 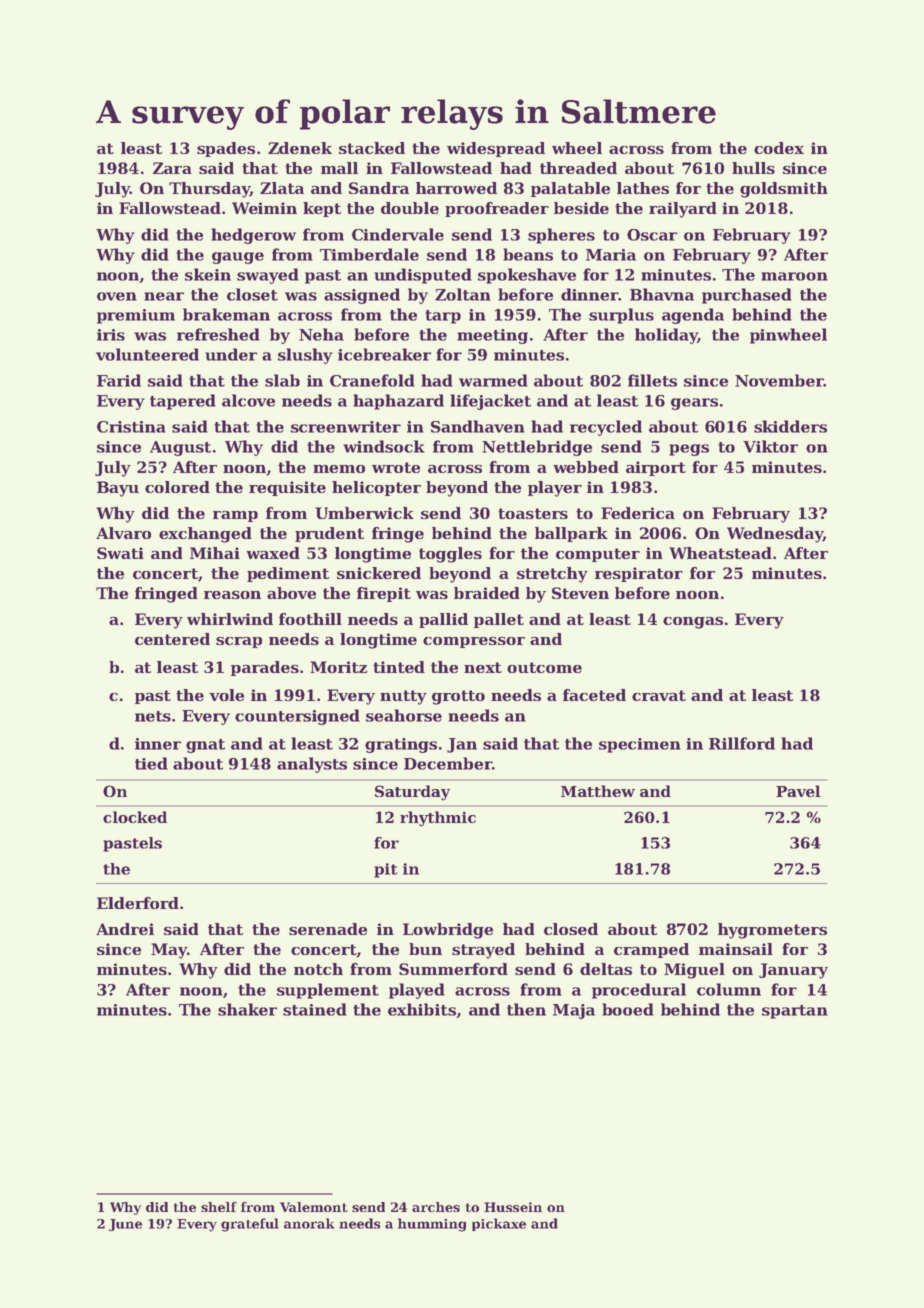 What do you see at coordinates (309, 1223) in the screenshot?
I see `anorak` at bounding box center [309, 1223].
